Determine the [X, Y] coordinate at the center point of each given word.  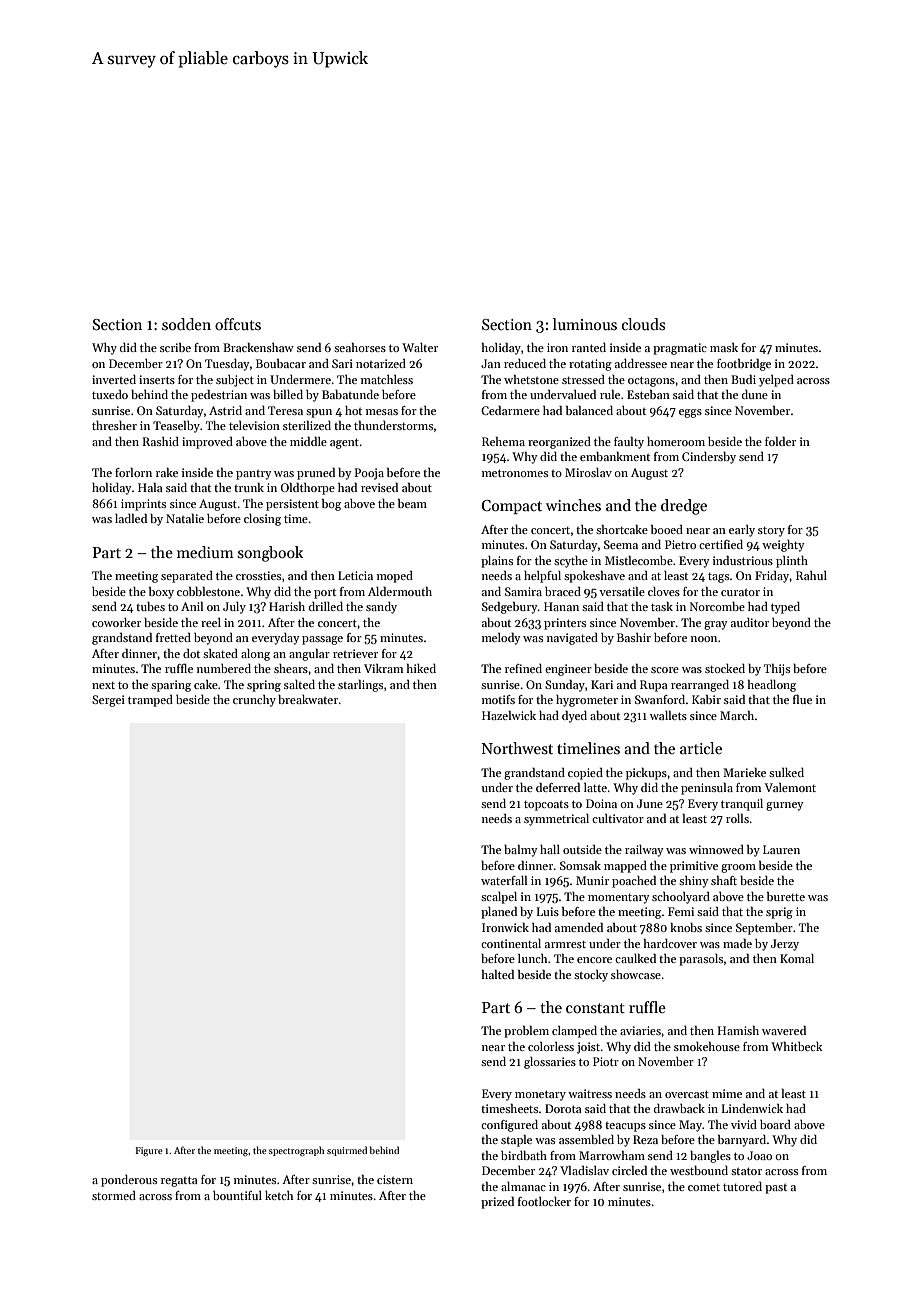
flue [802, 699]
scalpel [499, 898]
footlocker [544, 1201]
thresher [114, 425]
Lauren [781, 849]
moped [395, 577]
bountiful [237, 1195]
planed [499, 913]
